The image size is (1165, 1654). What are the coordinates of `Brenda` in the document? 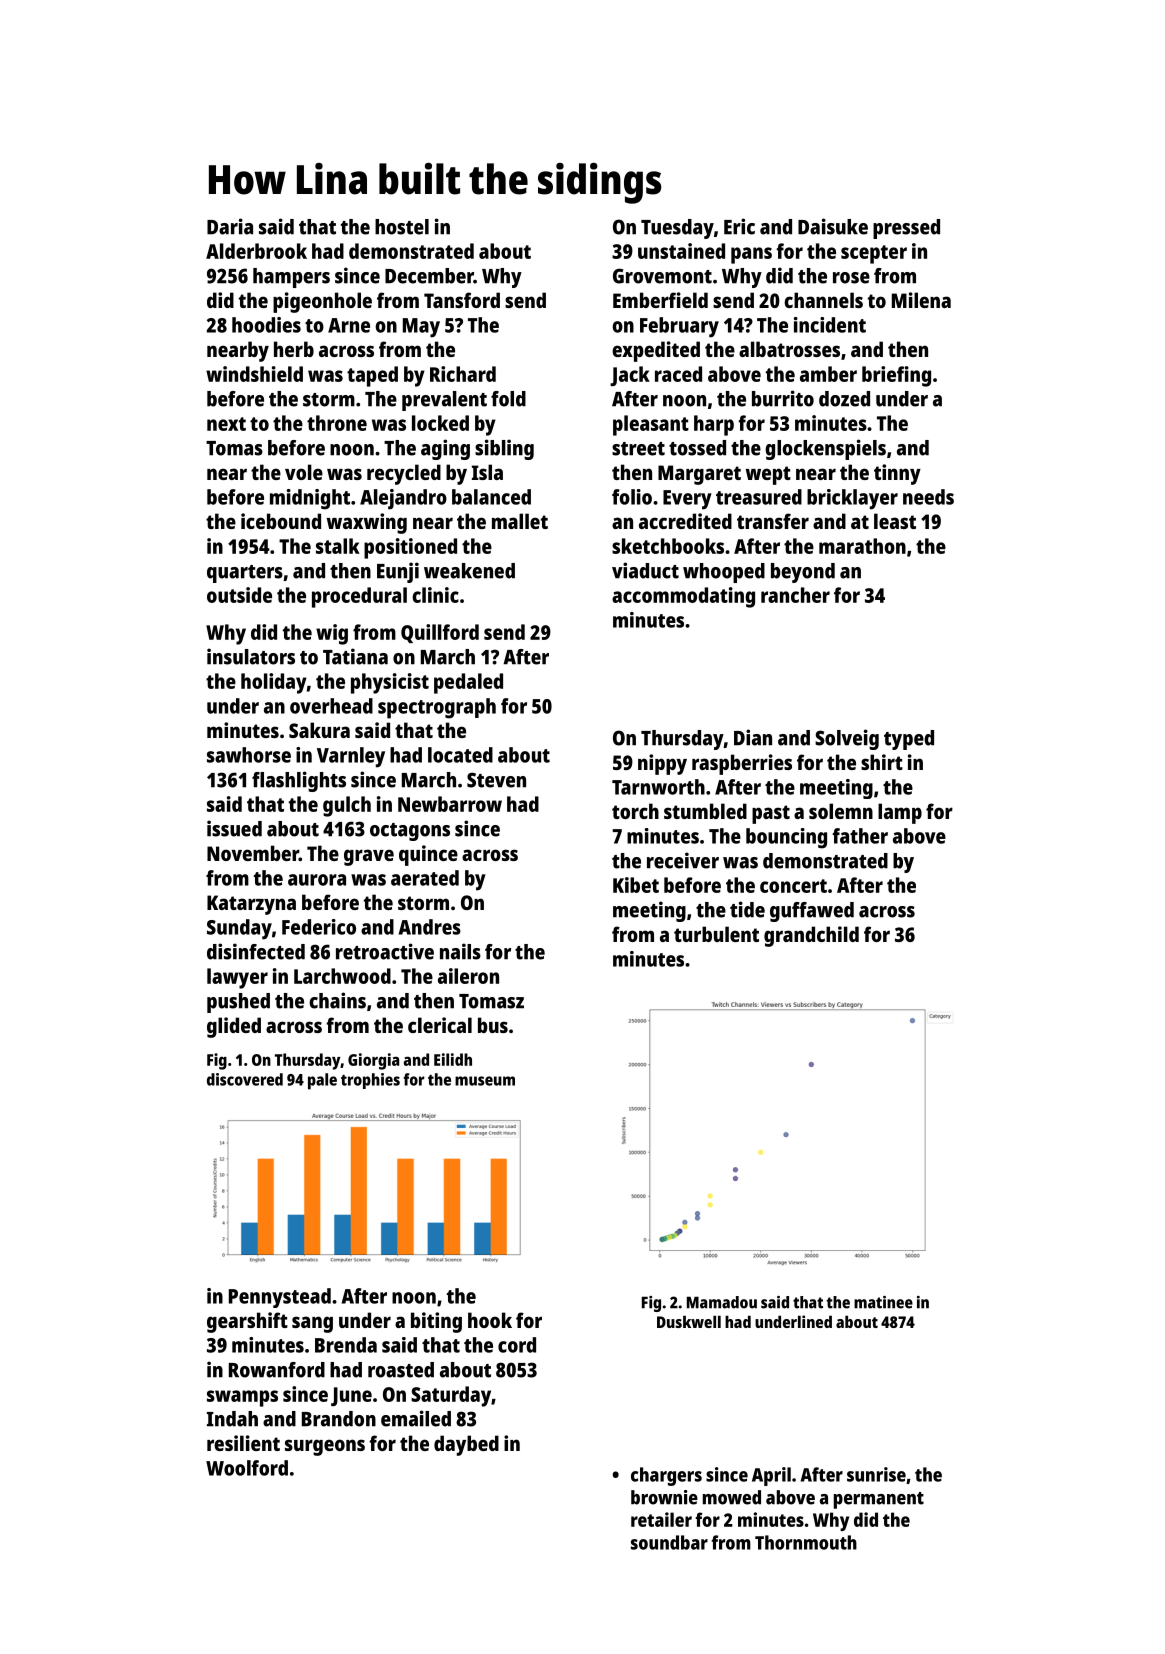 It's located at (346, 1345).
